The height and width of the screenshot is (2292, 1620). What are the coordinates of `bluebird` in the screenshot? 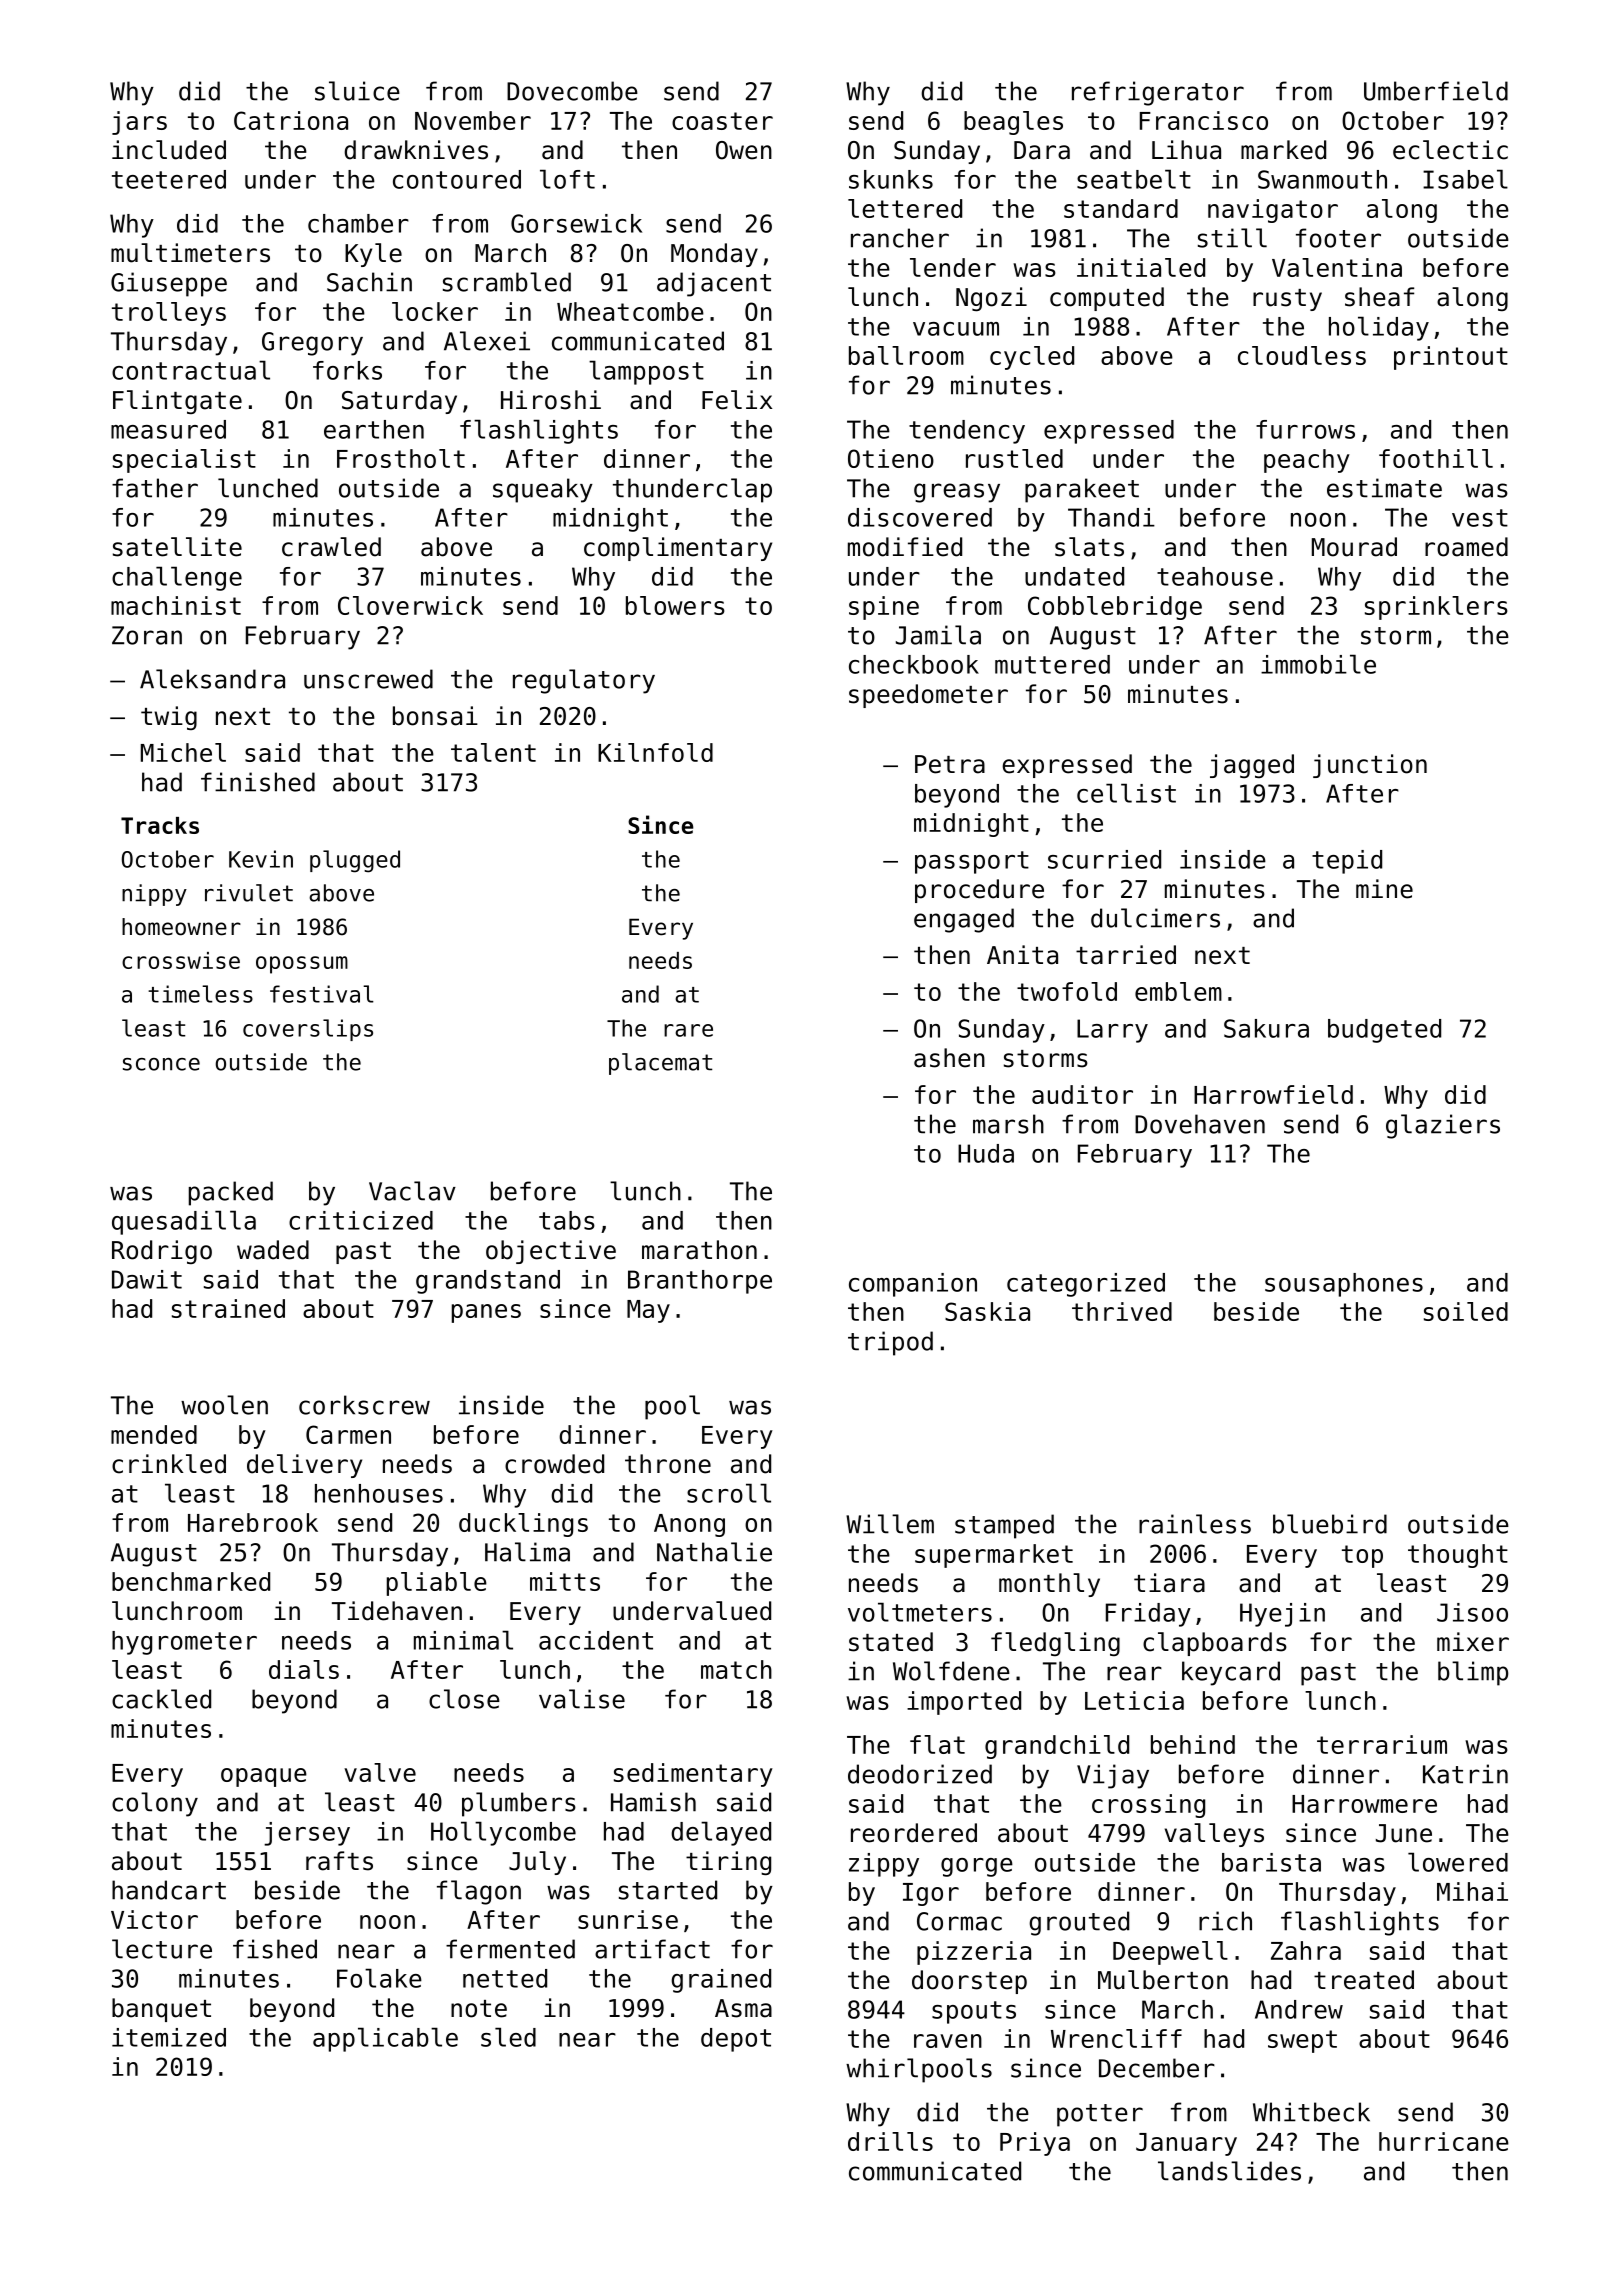 It's located at (1330, 1524).
